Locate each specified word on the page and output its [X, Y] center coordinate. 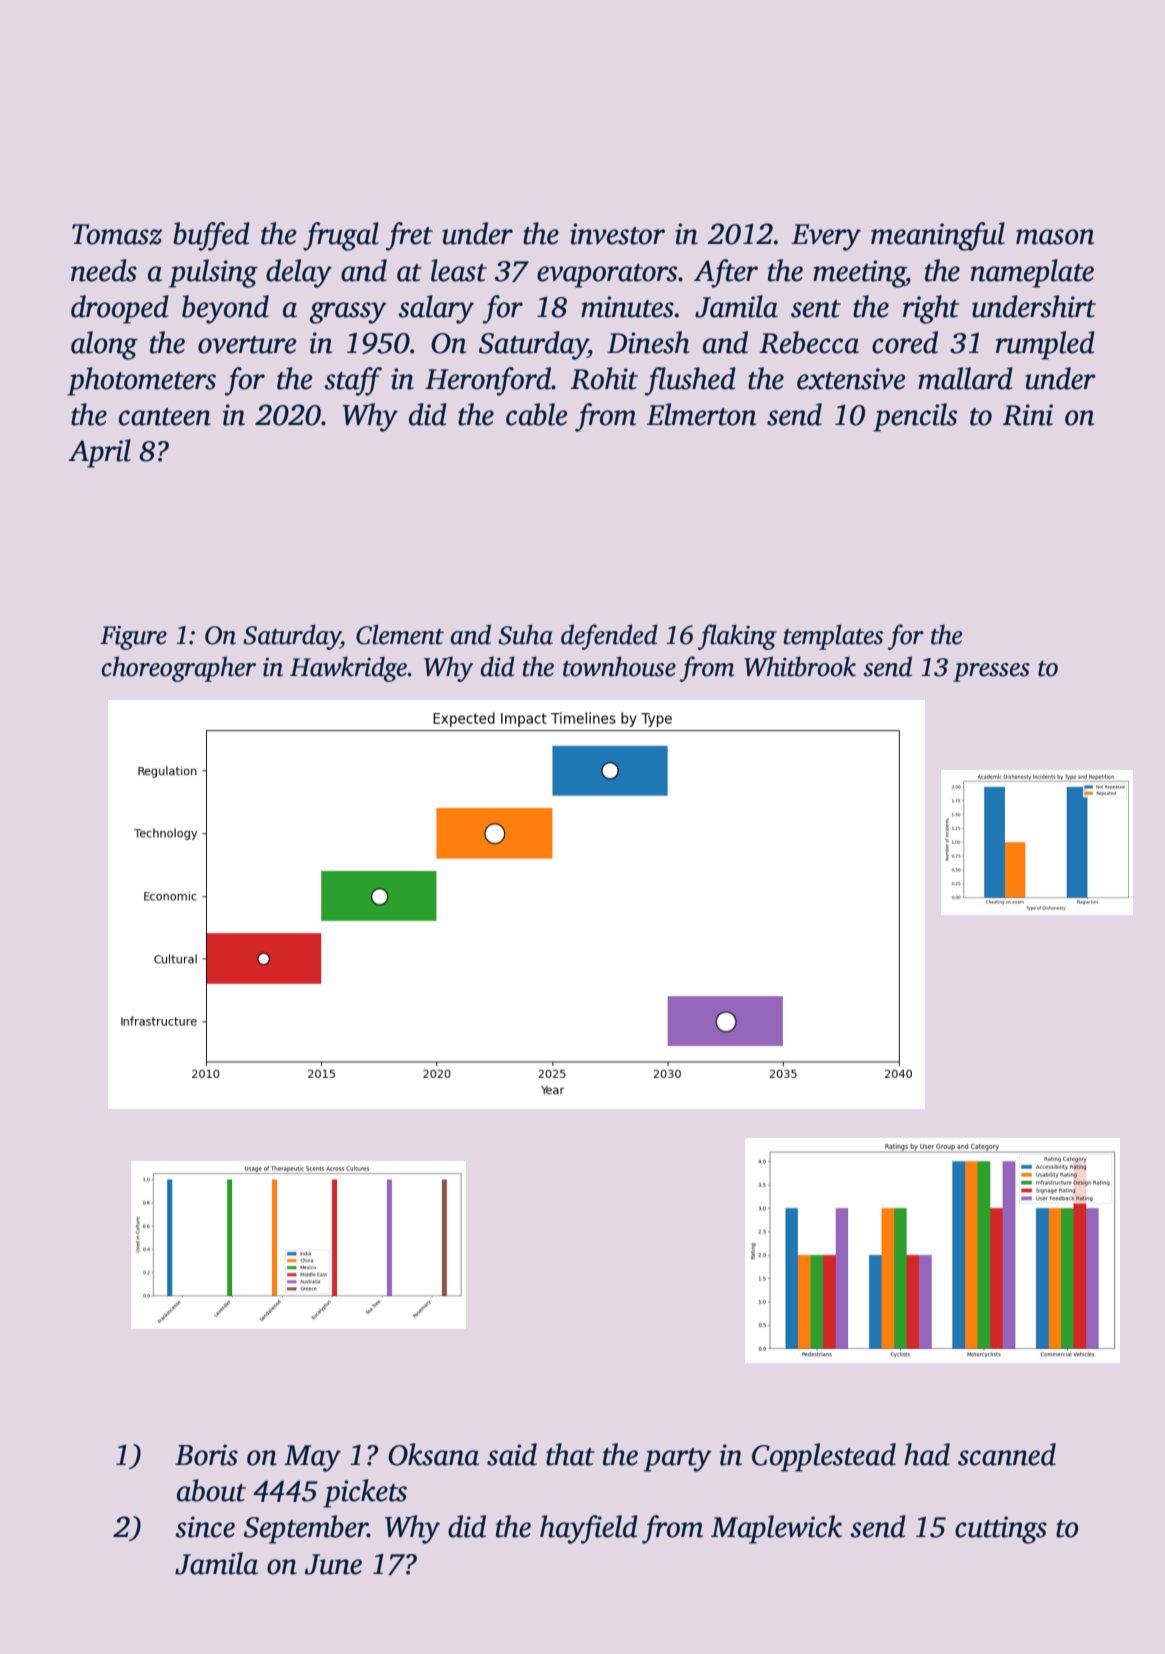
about [211, 1490]
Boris [206, 1455]
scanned [1007, 1454]
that [570, 1454]
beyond [225, 309]
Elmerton [701, 414]
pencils [915, 417]
